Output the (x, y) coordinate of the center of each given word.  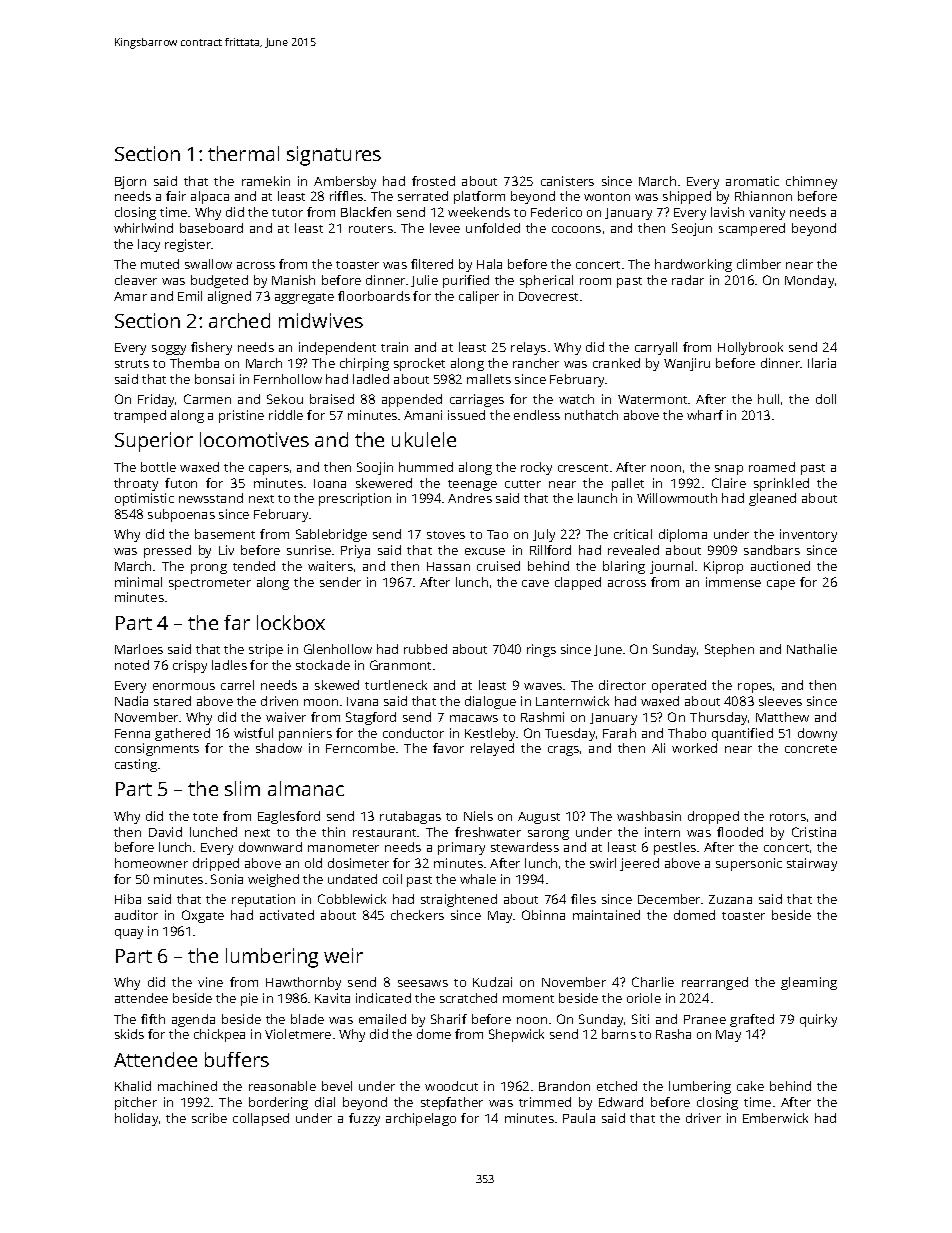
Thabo (687, 733)
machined (187, 1086)
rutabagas (410, 817)
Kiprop (723, 567)
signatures (334, 156)
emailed (382, 1019)
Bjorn (130, 182)
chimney (811, 182)
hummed (426, 467)
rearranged (715, 983)
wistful (253, 733)
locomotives (254, 439)
